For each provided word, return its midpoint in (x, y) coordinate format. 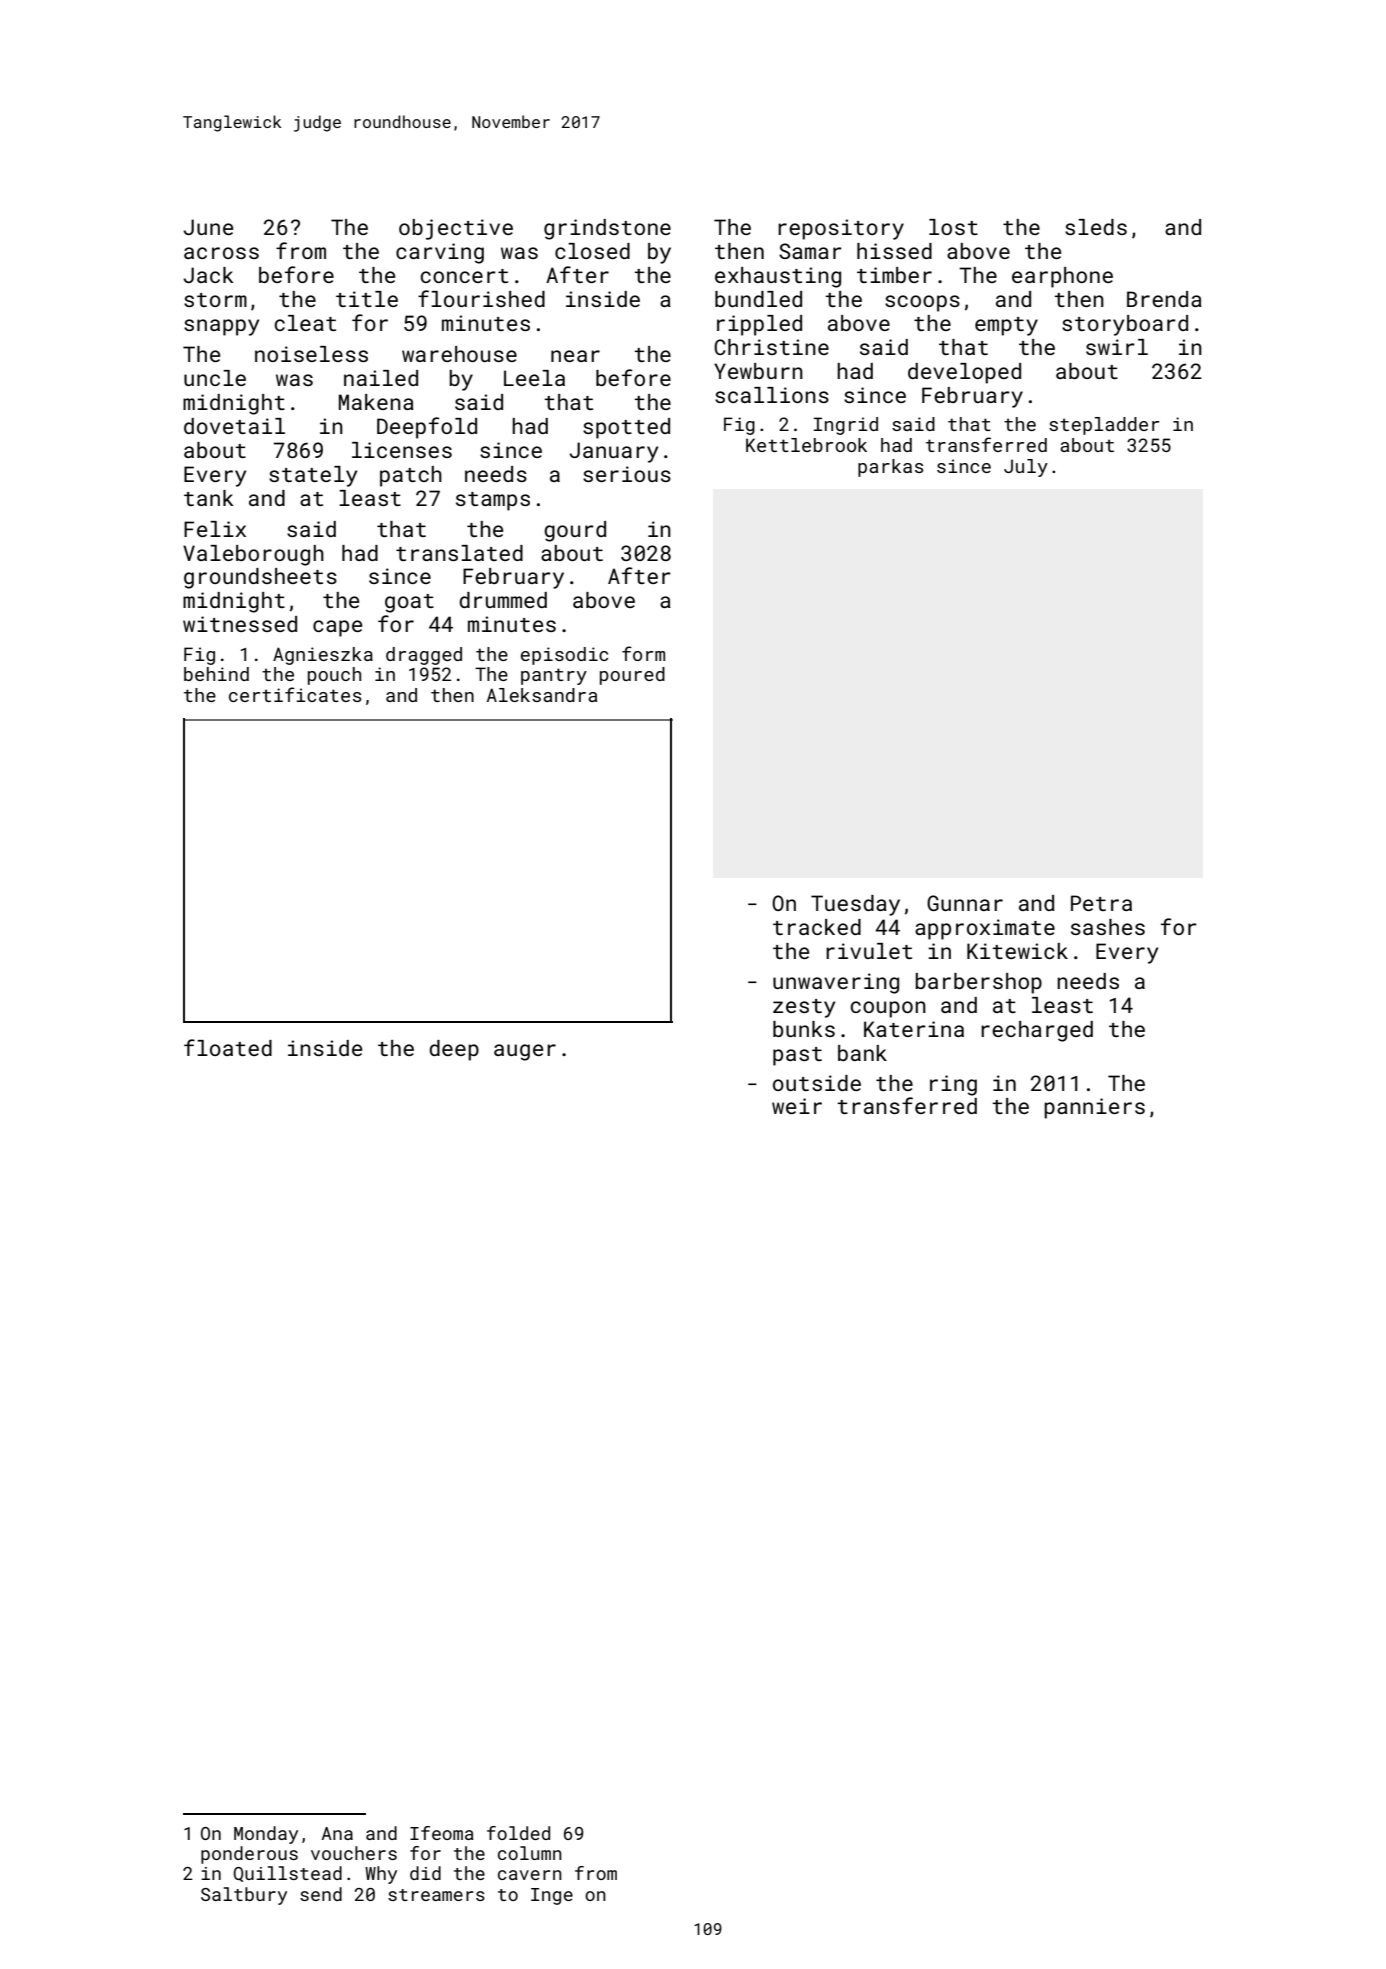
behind (216, 674)
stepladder (1104, 426)
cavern (530, 1875)
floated (228, 1047)
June (208, 227)
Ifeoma (442, 1833)
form (643, 653)
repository (841, 229)
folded (518, 1833)
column (530, 1853)
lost (953, 227)
